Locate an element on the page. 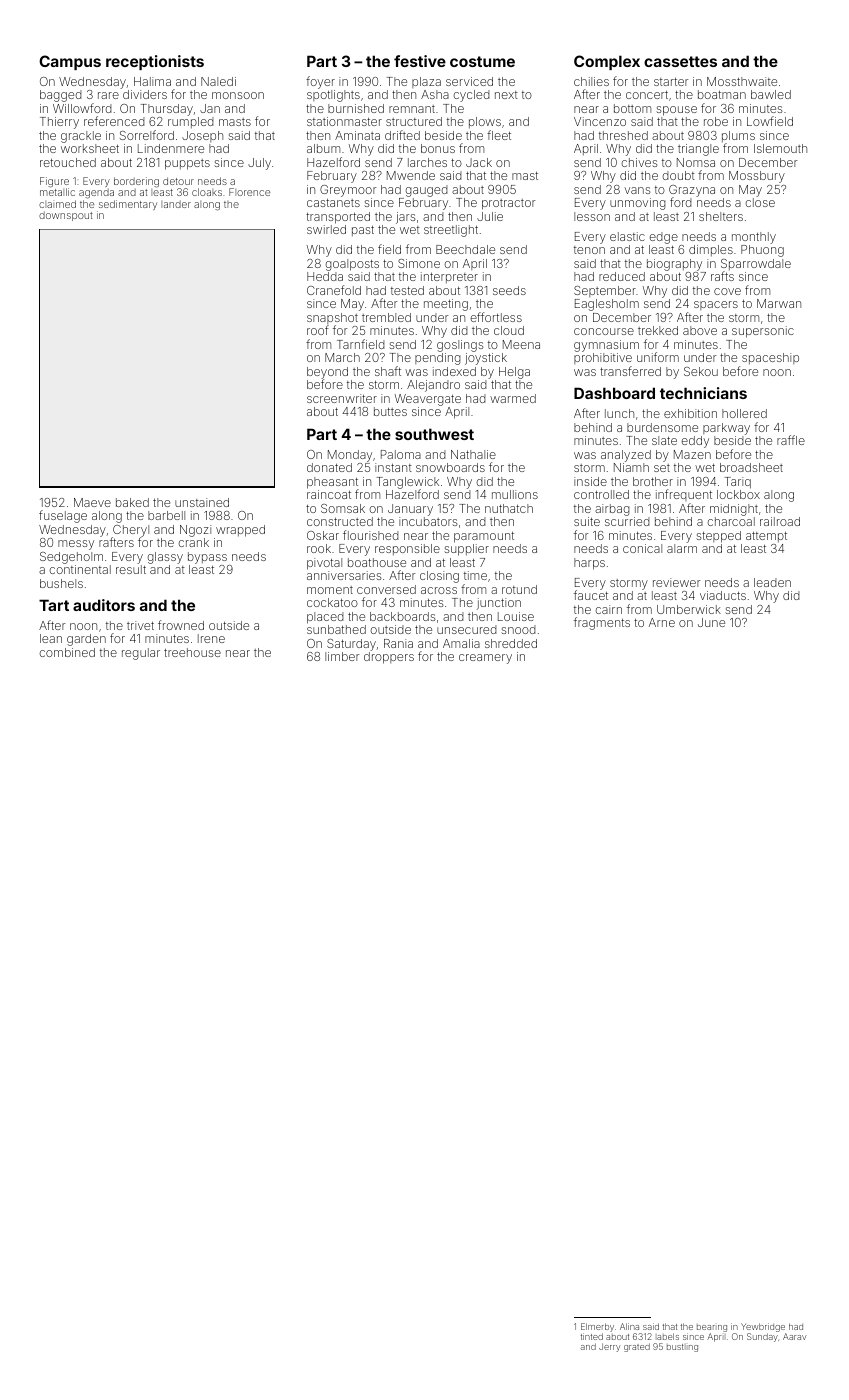 This page has height=1400, width=849. Jerry is located at coordinates (609, 1347).
